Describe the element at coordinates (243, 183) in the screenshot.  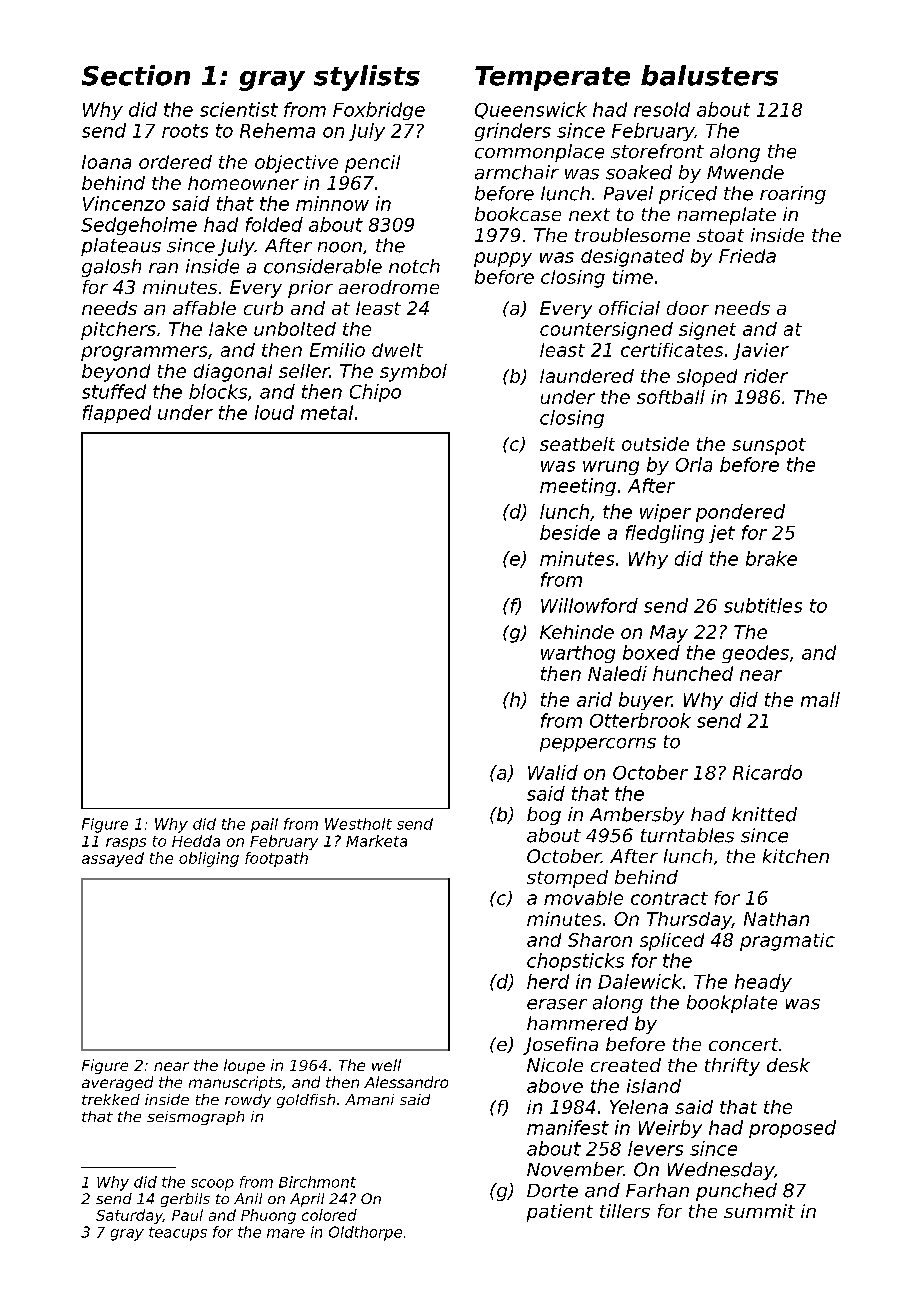
I see `homeowner` at that location.
